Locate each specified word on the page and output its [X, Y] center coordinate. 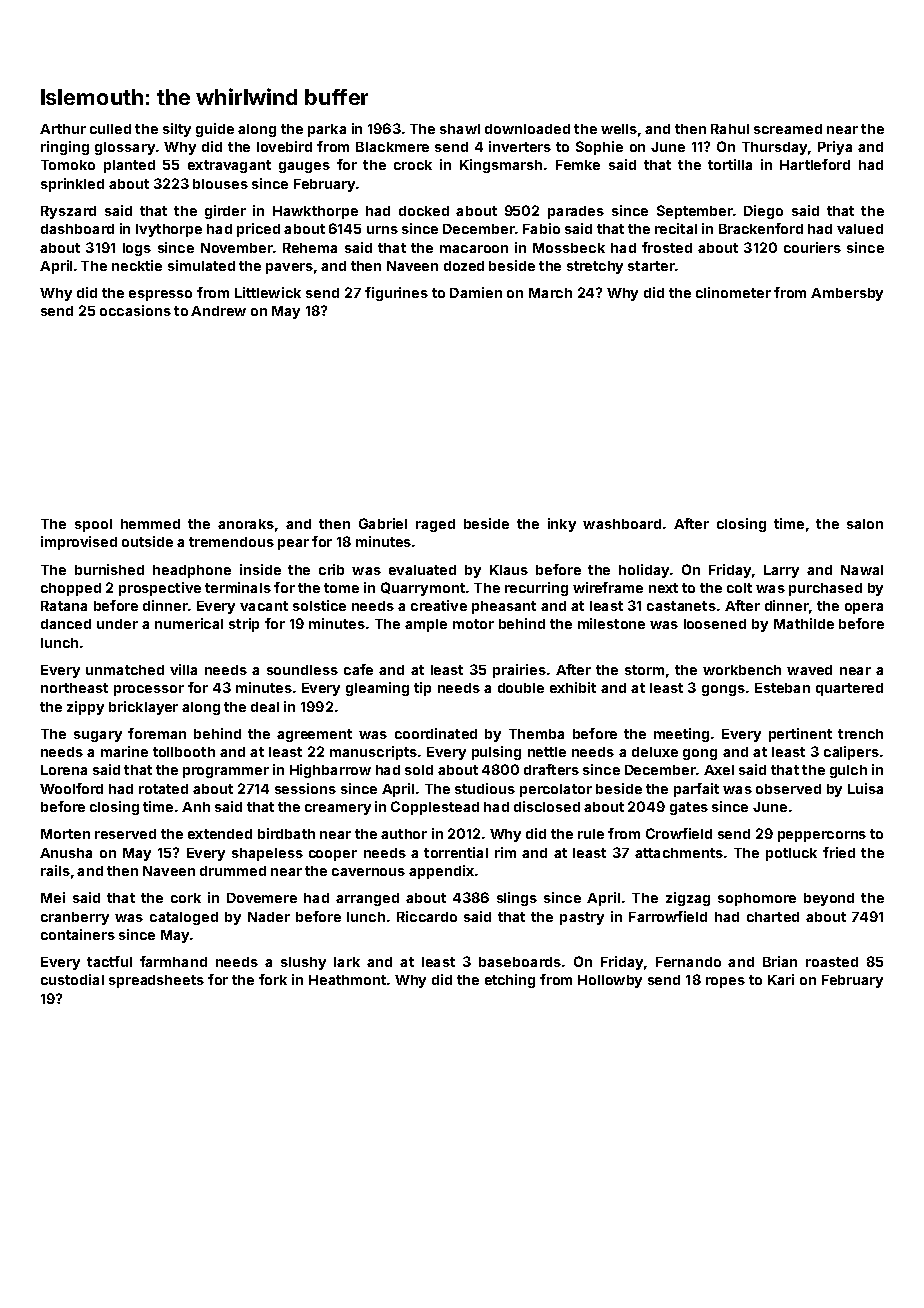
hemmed [150, 524]
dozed [464, 266]
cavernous [368, 872]
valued [860, 229]
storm [644, 670]
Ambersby [847, 294]
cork [186, 898]
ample [426, 625]
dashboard [77, 229]
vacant [264, 606]
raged [435, 525]
